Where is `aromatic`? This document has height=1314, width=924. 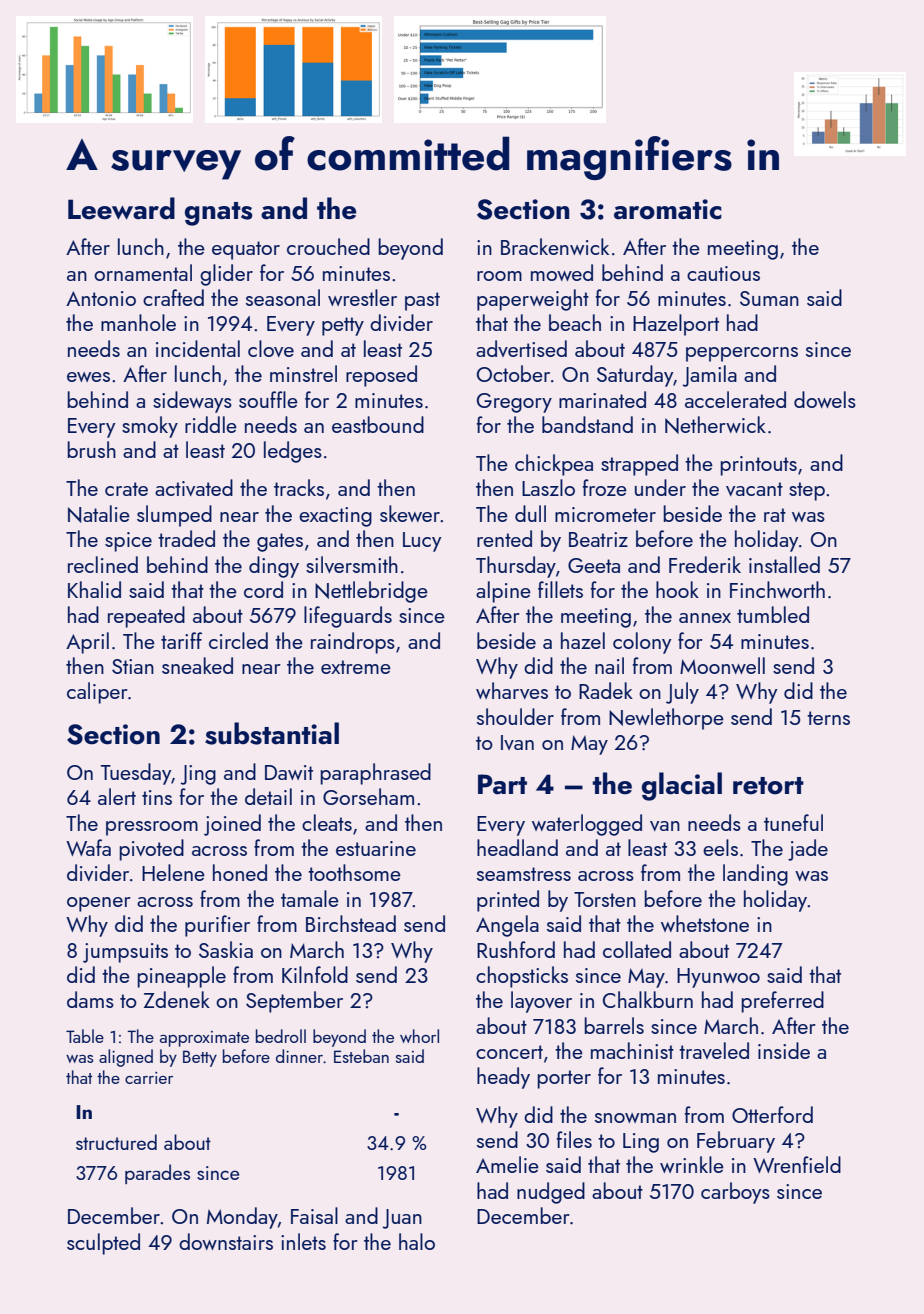 aromatic is located at coordinates (668, 209).
